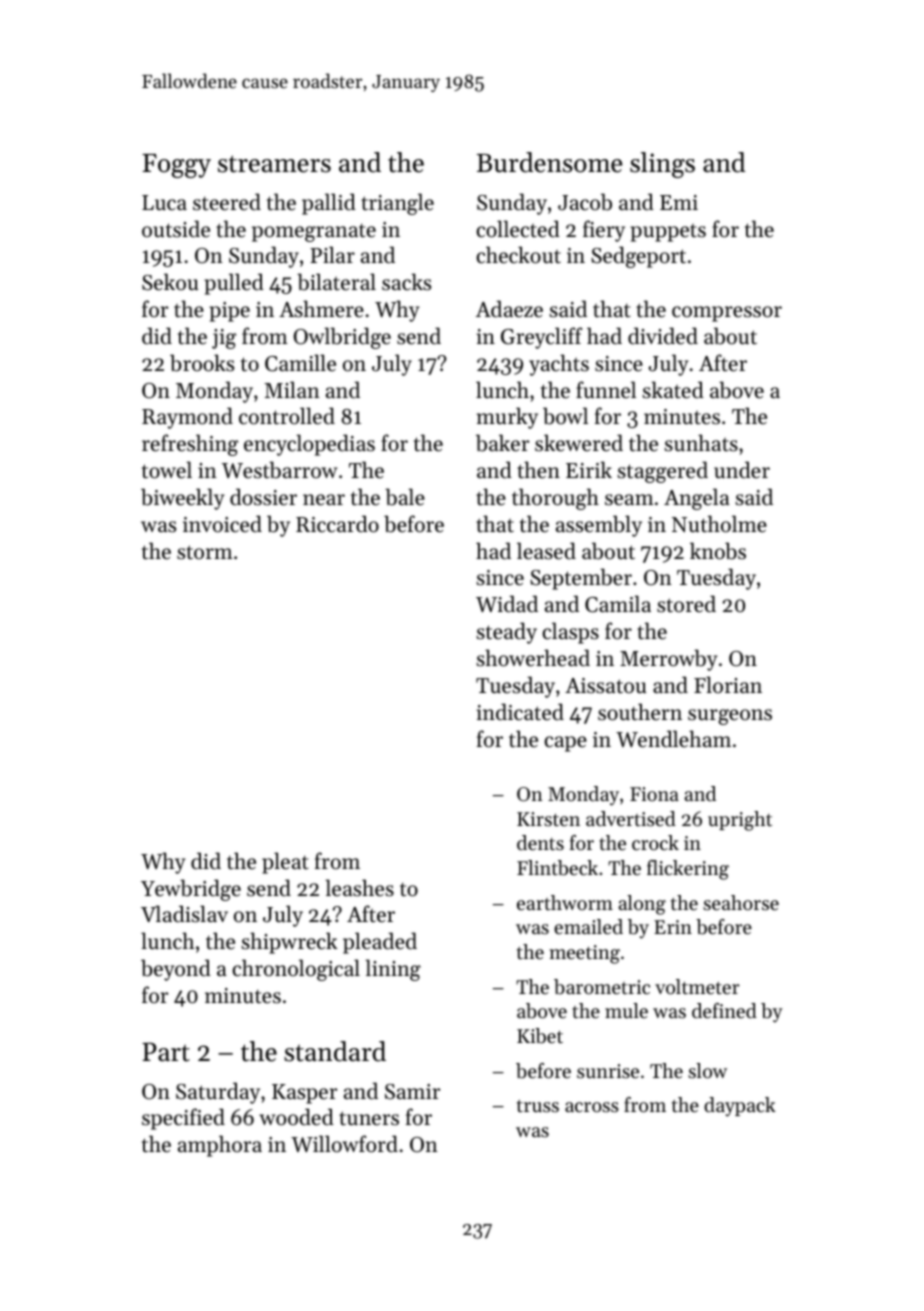 The height and width of the document is (1311, 924). What do you see at coordinates (405, 497) in the document?
I see `bale` at bounding box center [405, 497].
